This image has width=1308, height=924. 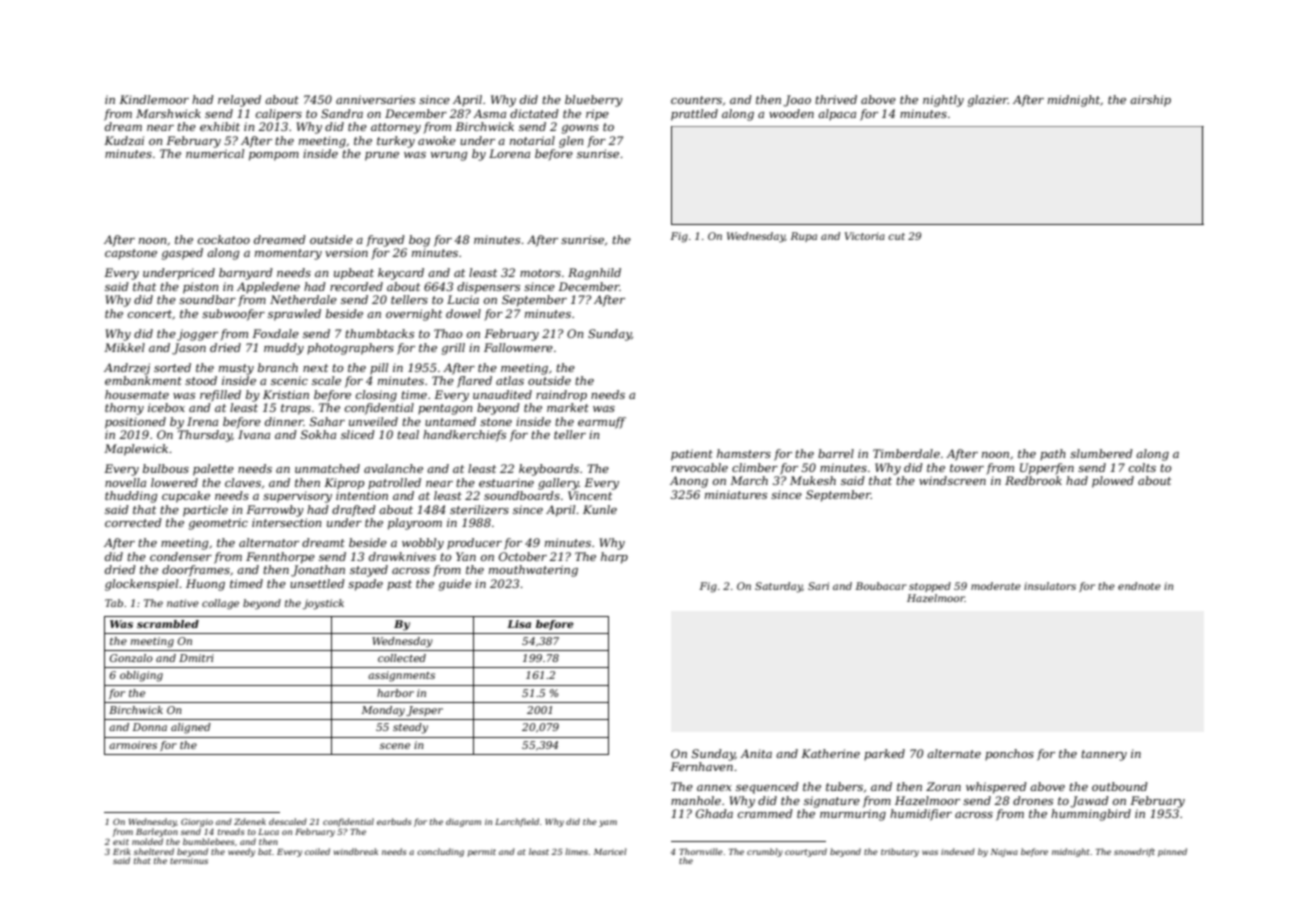 What do you see at coordinates (590, 495) in the image?
I see `Vincent` at bounding box center [590, 495].
